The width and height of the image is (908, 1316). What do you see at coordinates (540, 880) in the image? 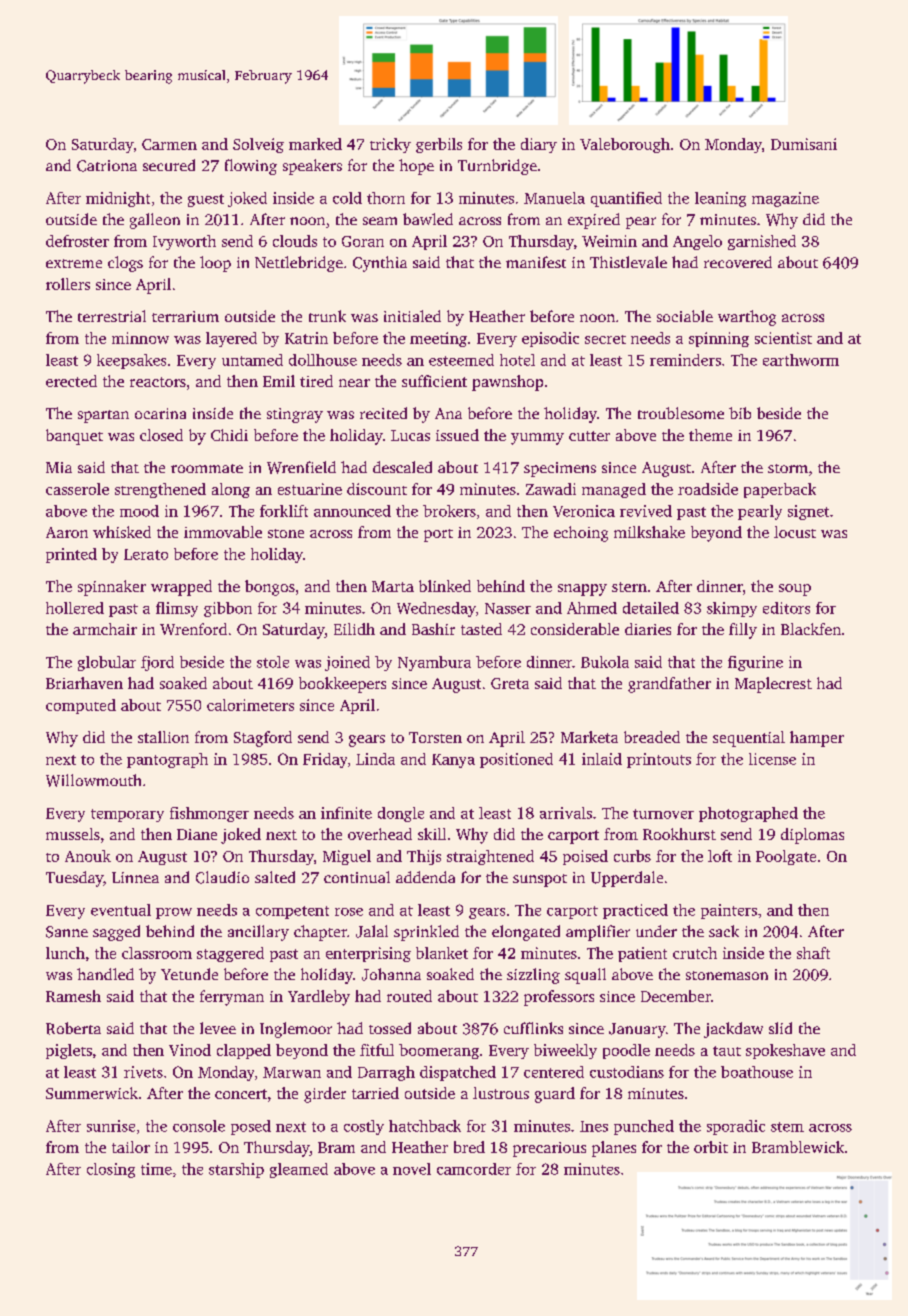
I see `sunspot` at bounding box center [540, 880].
